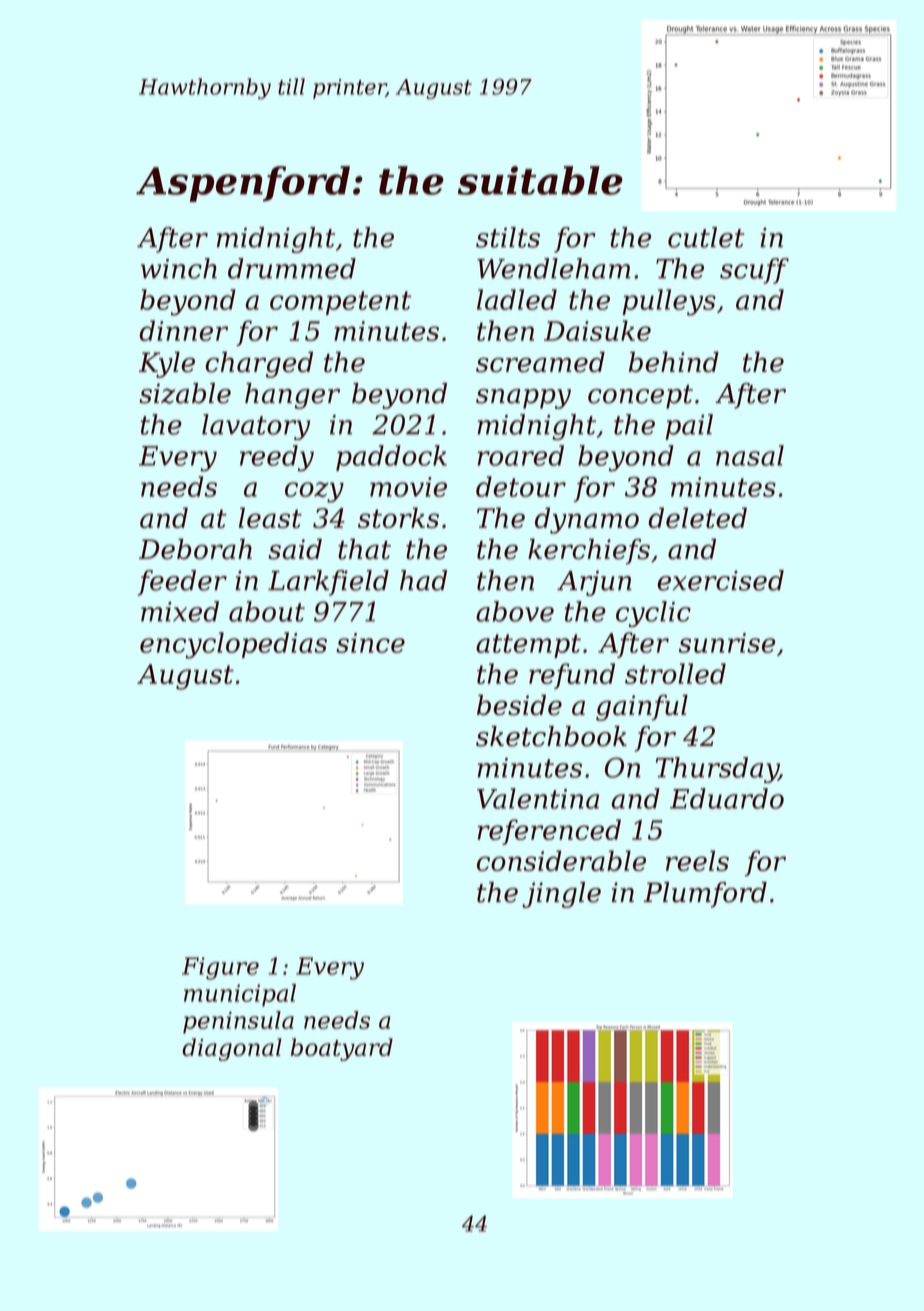  I want to click on boatyard, so click(342, 1049).
